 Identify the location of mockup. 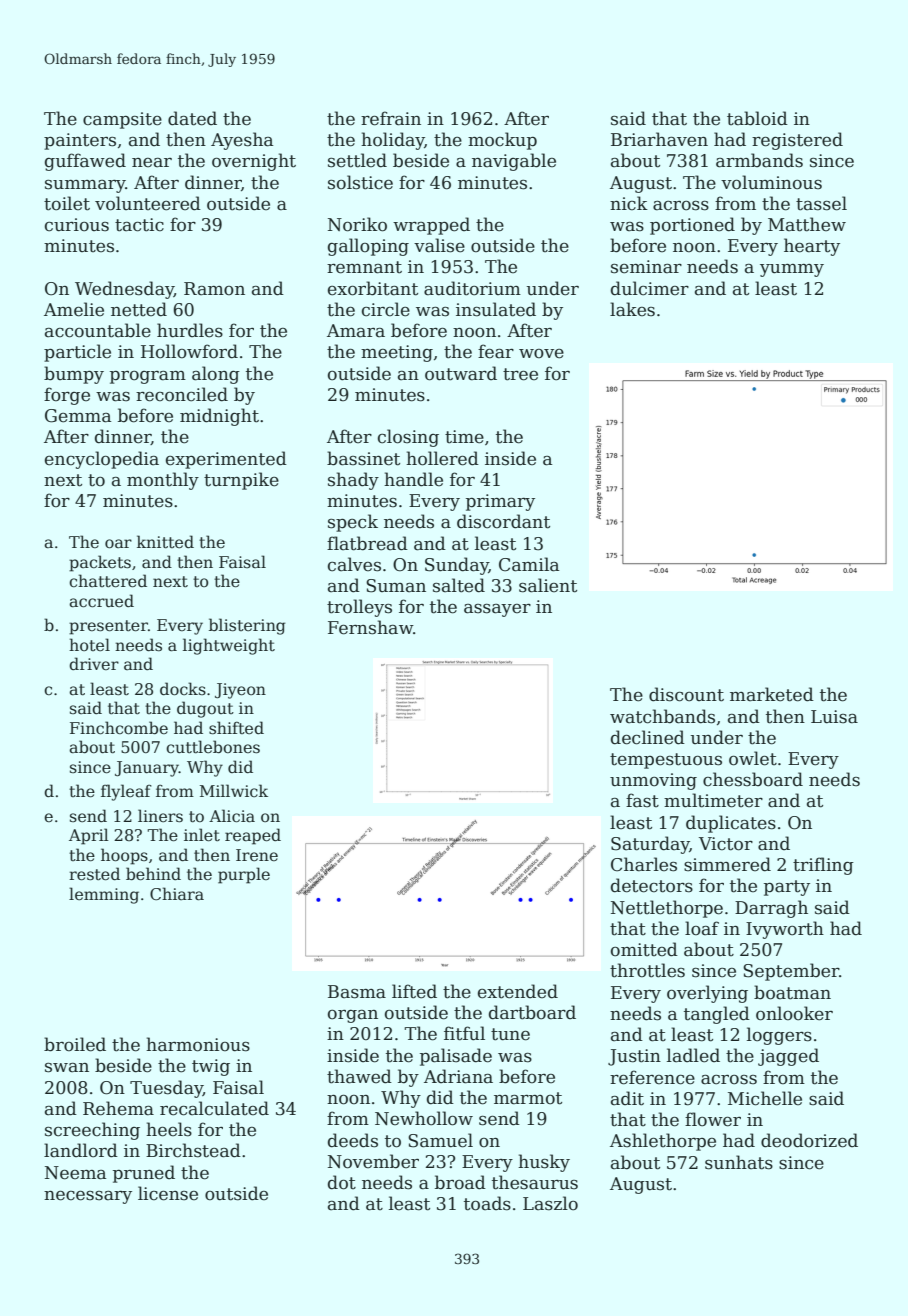
(502, 141).
